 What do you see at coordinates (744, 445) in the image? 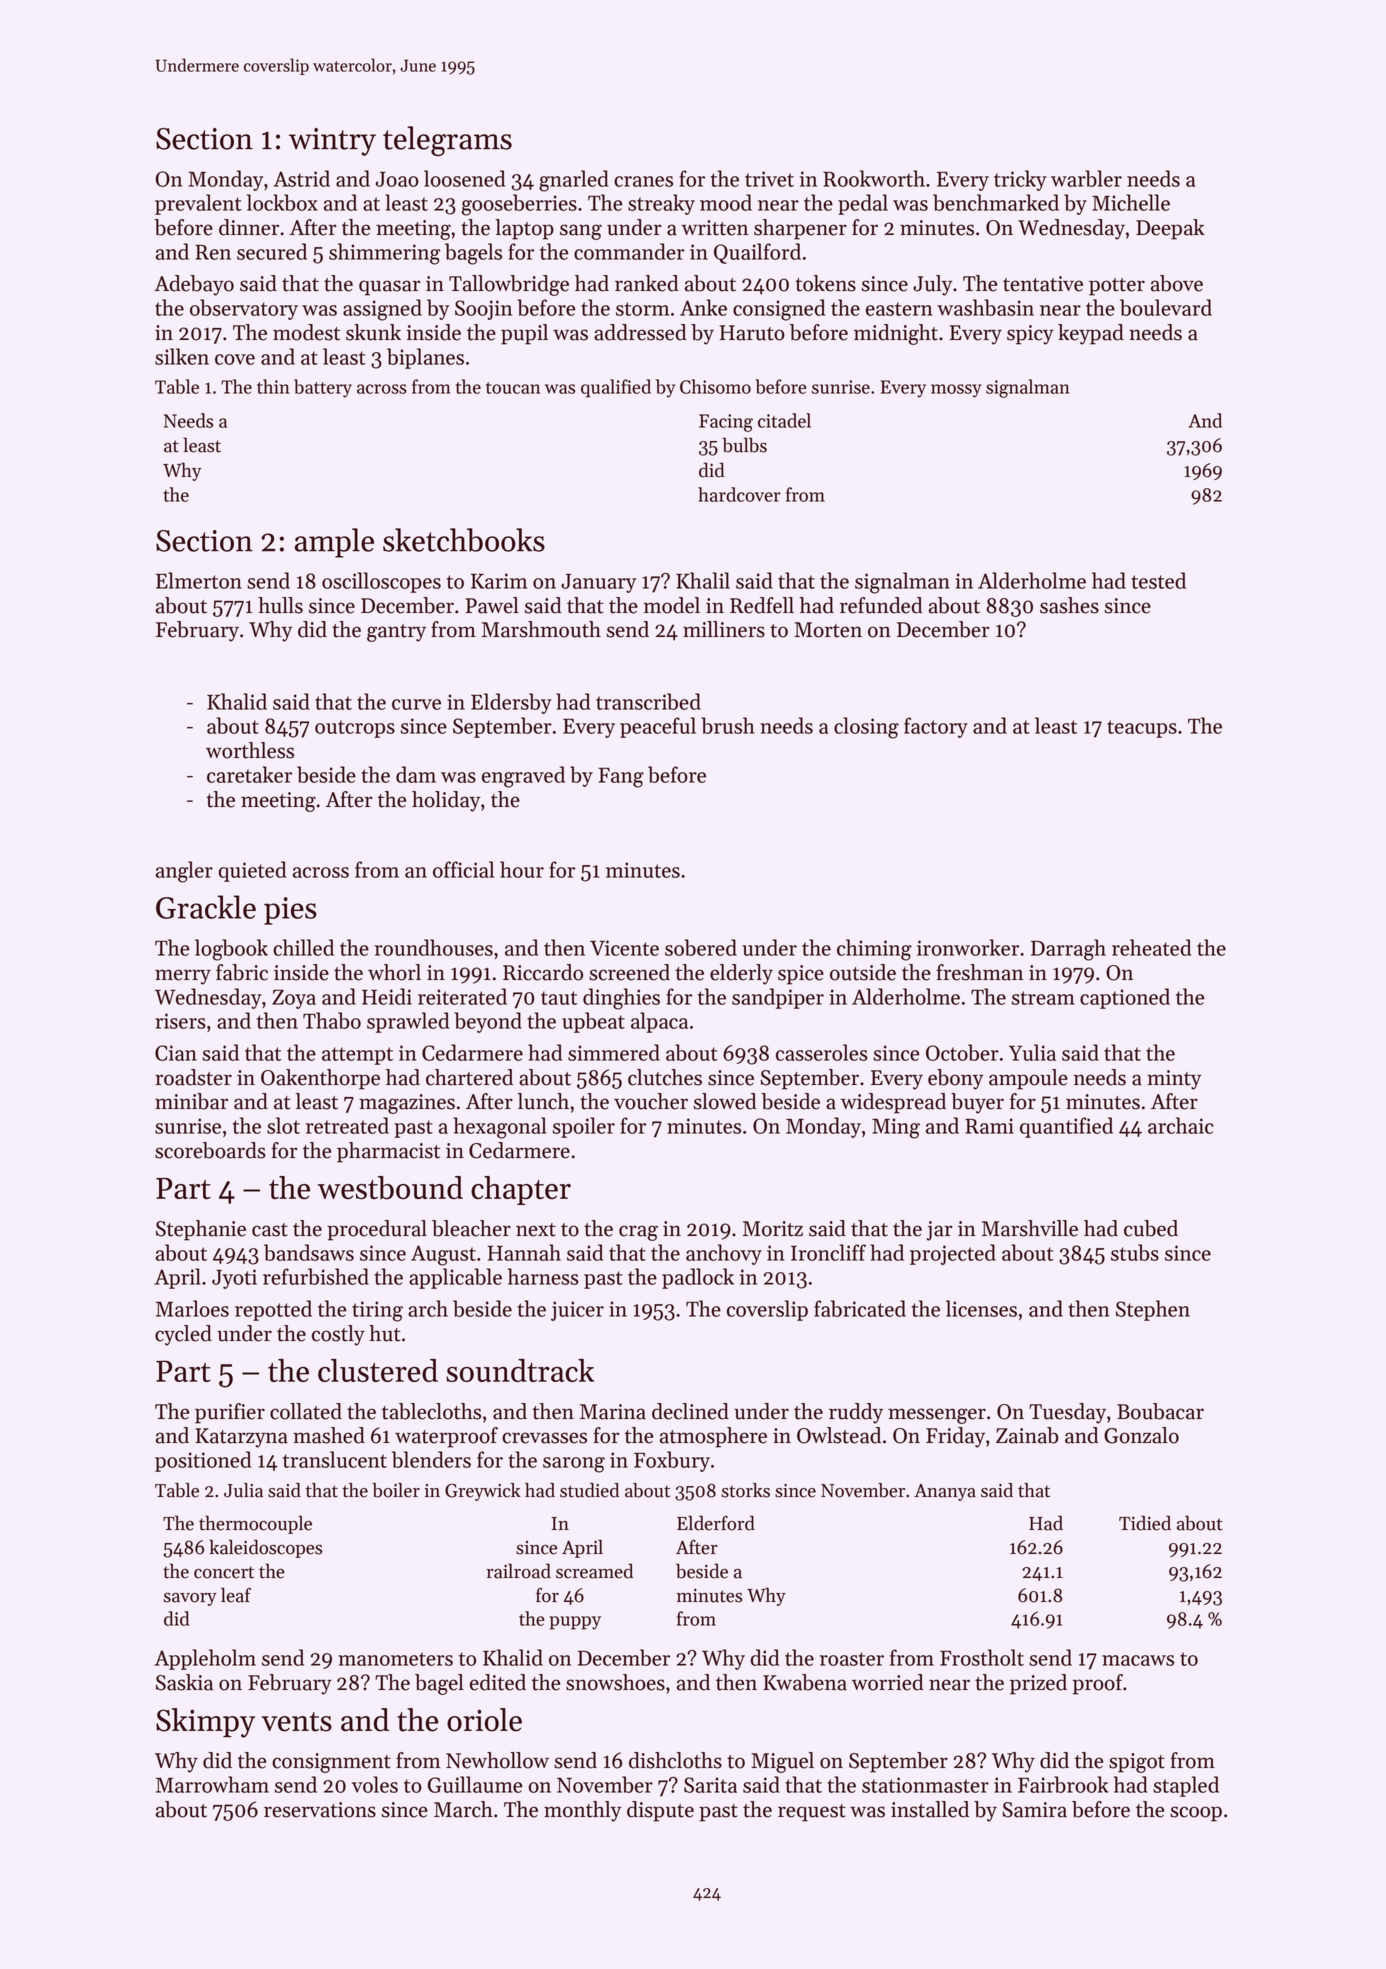
I see `bulbs` at bounding box center [744, 445].
